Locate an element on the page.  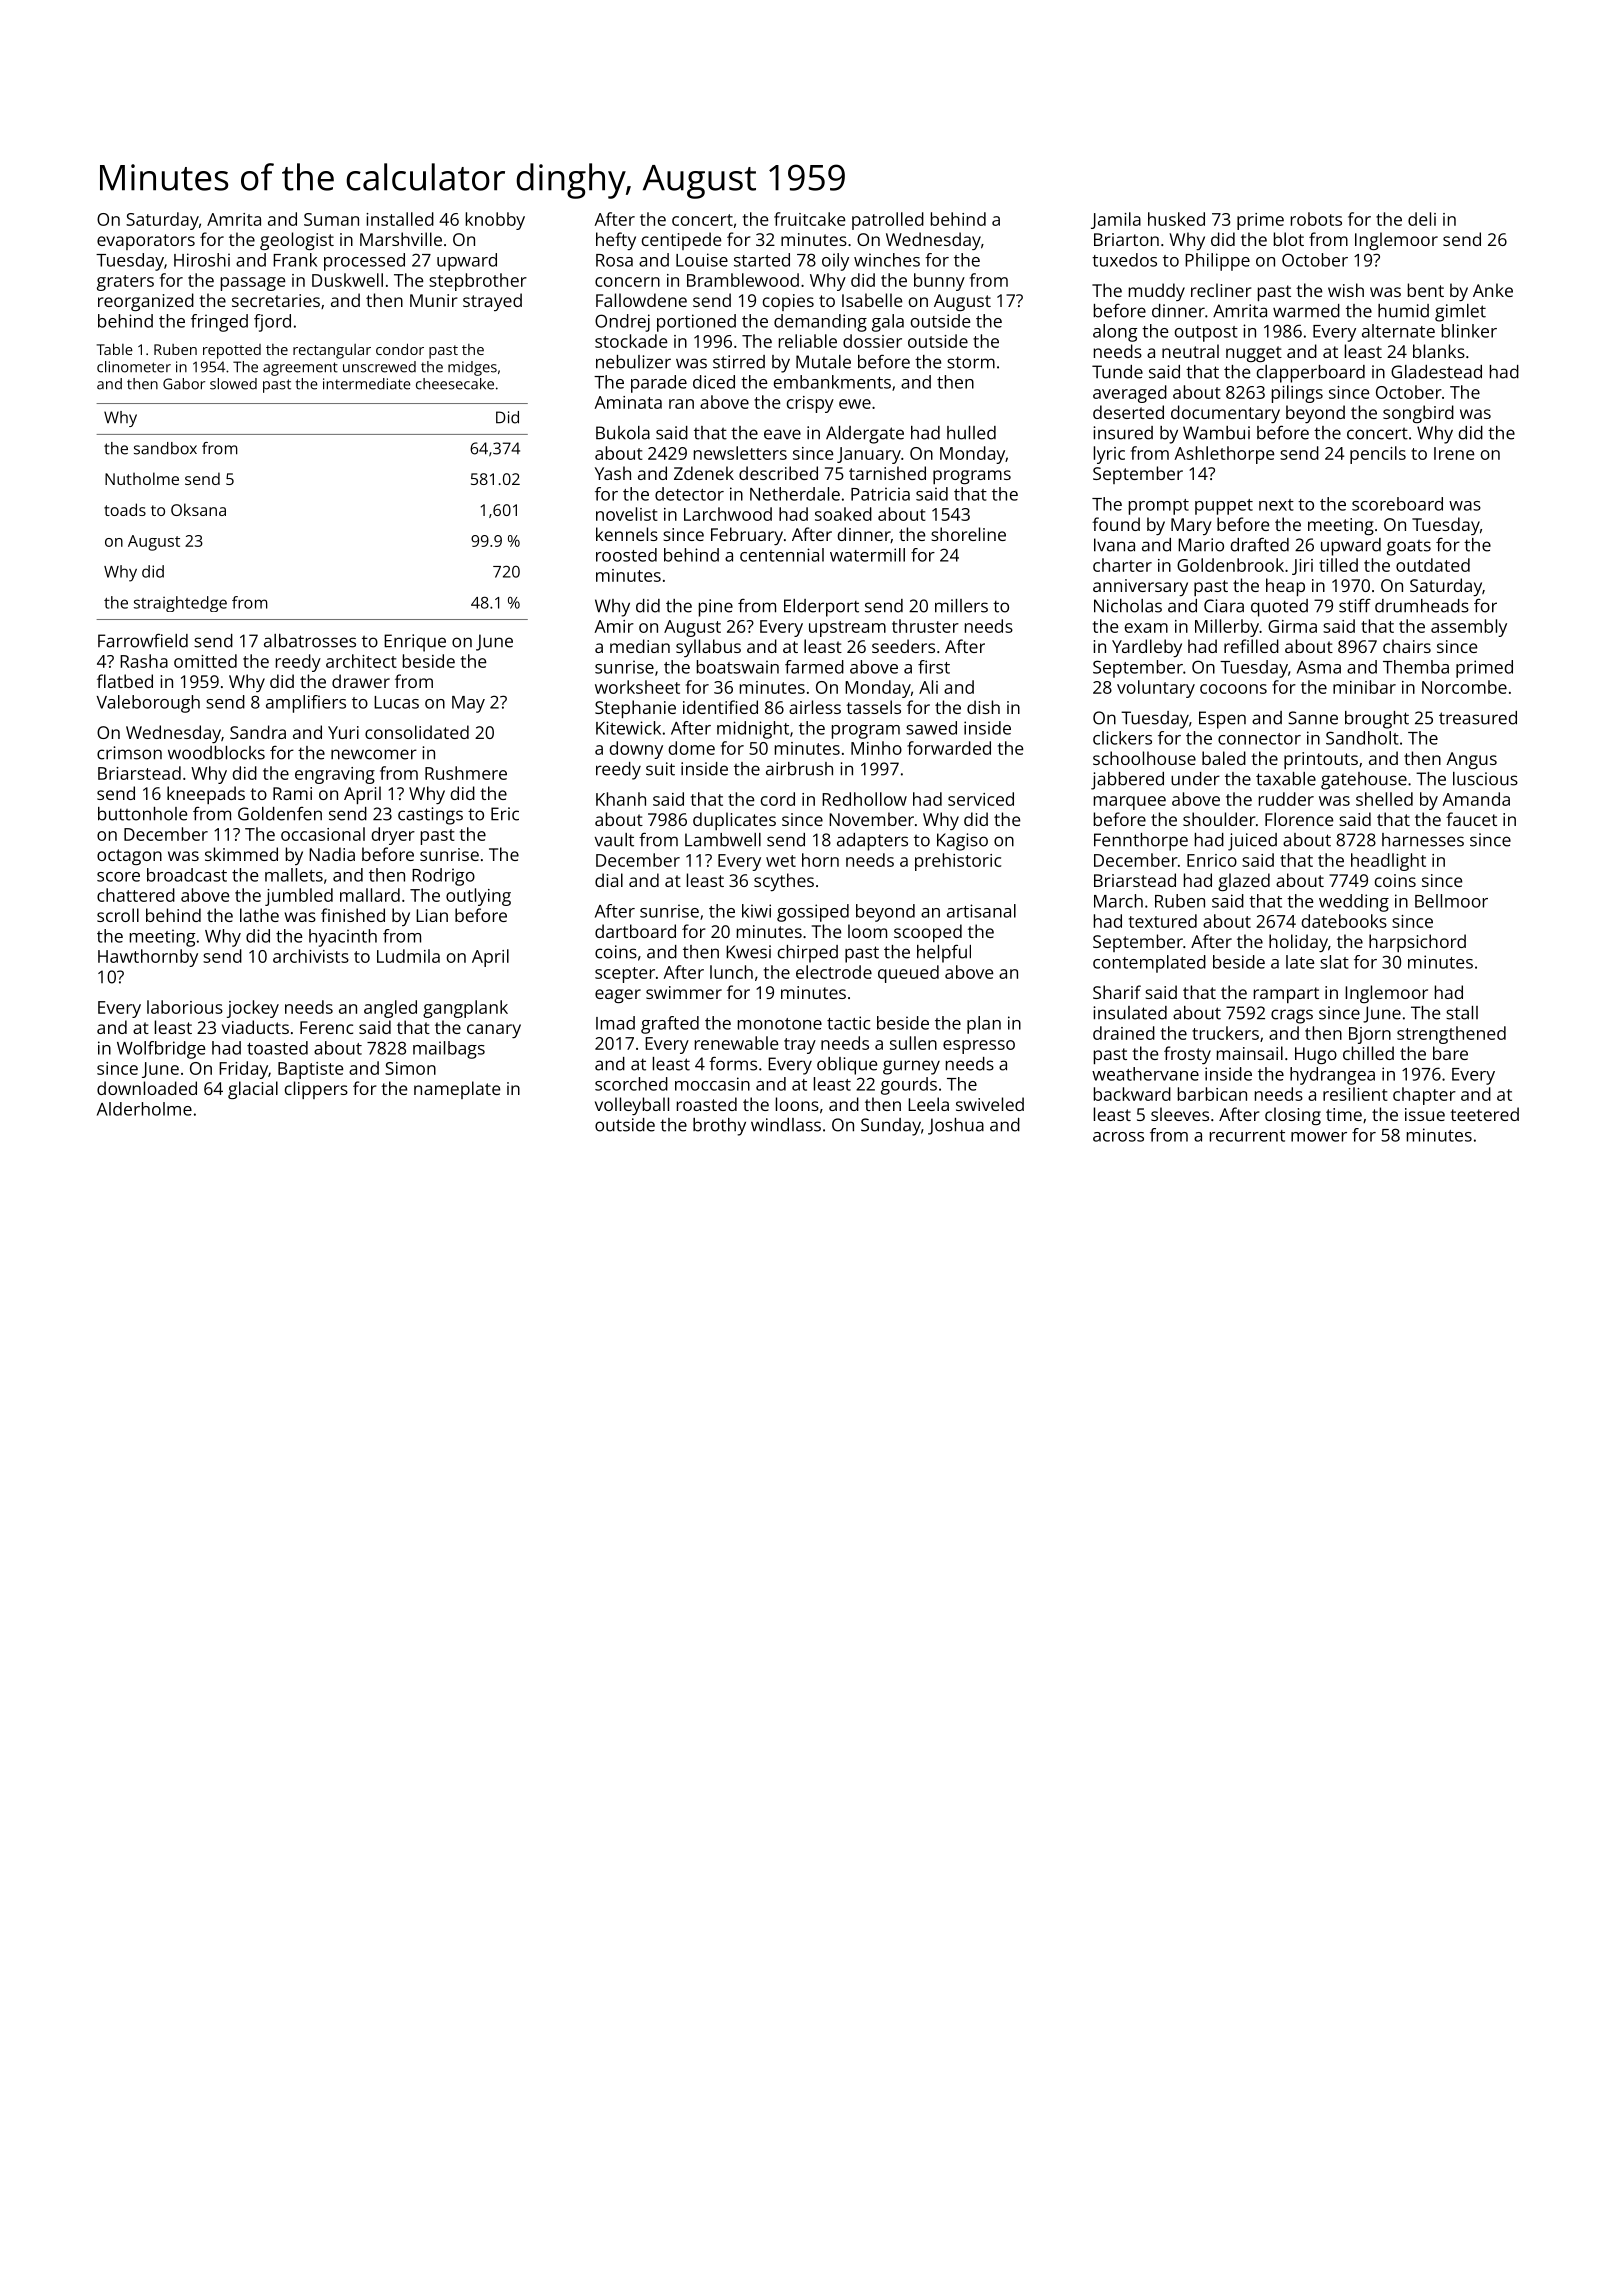
Simon is located at coordinates (410, 1068).
